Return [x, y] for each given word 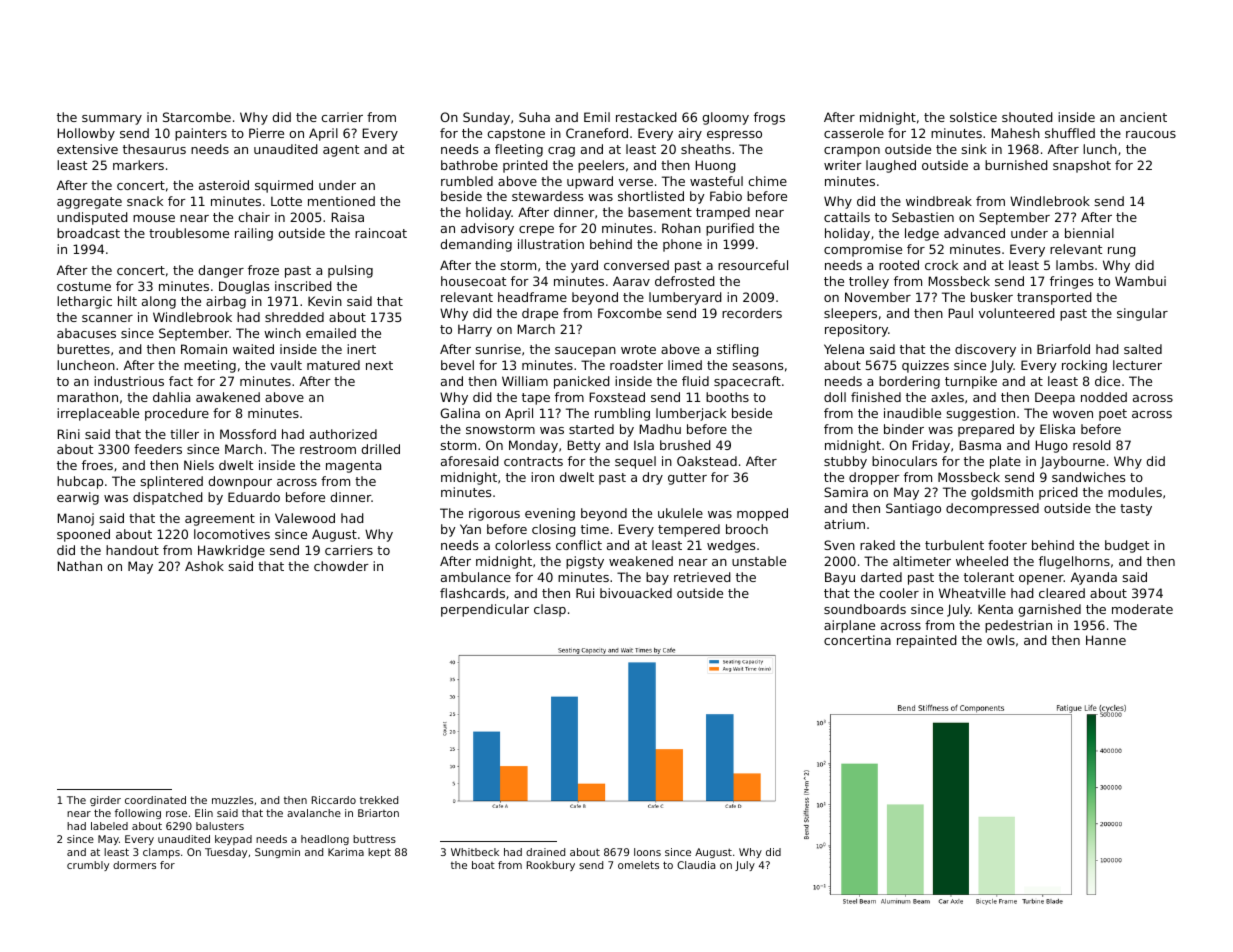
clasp [550, 610]
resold [1092, 445]
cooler [899, 593]
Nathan [80, 566]
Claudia [696, 865]
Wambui [1140, 281]
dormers [134, 865]
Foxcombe [630, 313]
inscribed [303, 286]
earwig [78, 498]
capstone [516, 135]
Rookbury [551, 866]
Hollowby [86, 134]
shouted [1027, 117]
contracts [533, 461]
